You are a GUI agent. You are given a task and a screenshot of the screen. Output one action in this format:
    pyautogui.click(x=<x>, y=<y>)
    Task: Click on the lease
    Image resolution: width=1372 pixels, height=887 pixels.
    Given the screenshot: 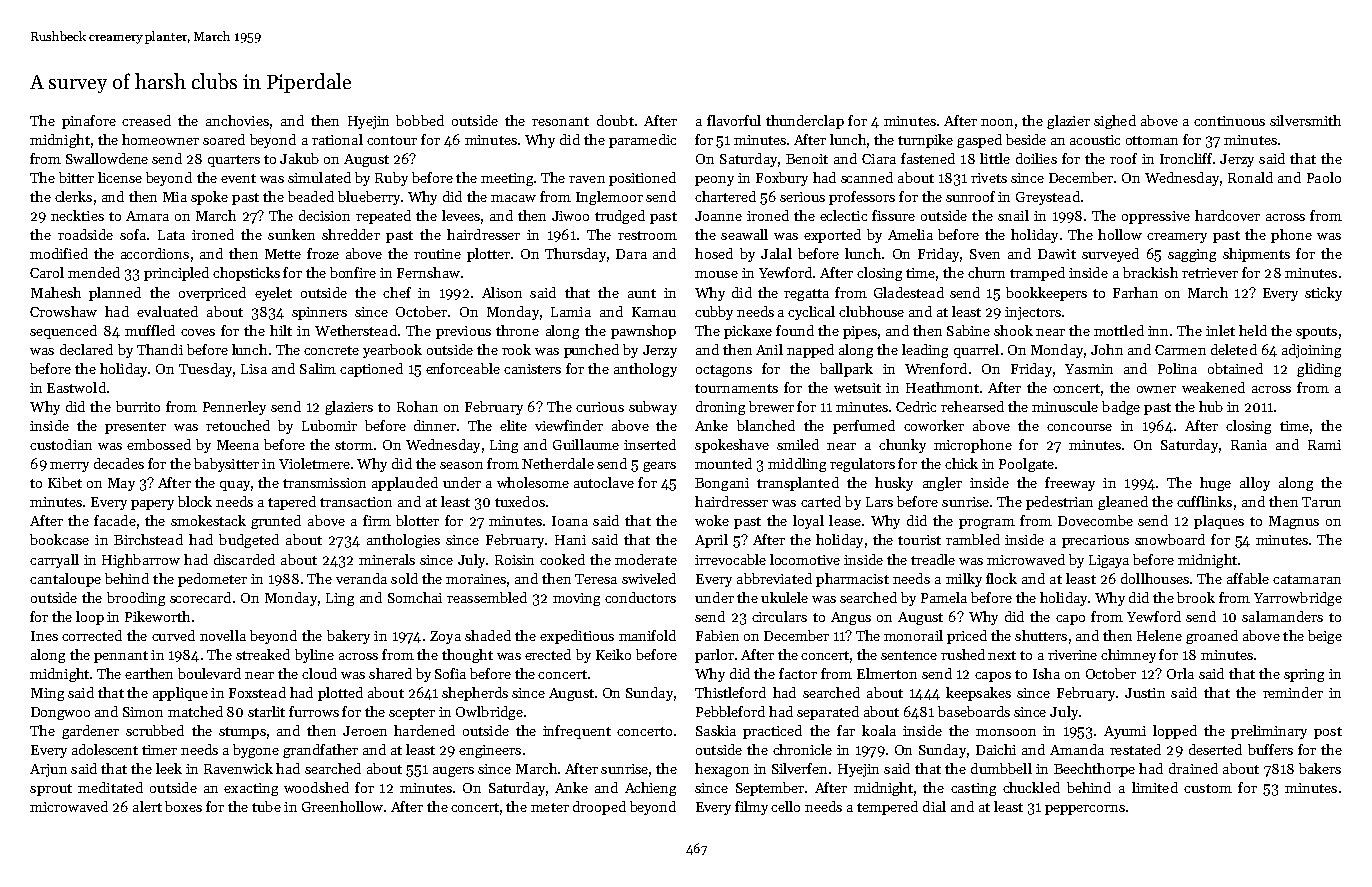 What is the action you would take?
    pyautogui.click(x=845, y=520)
